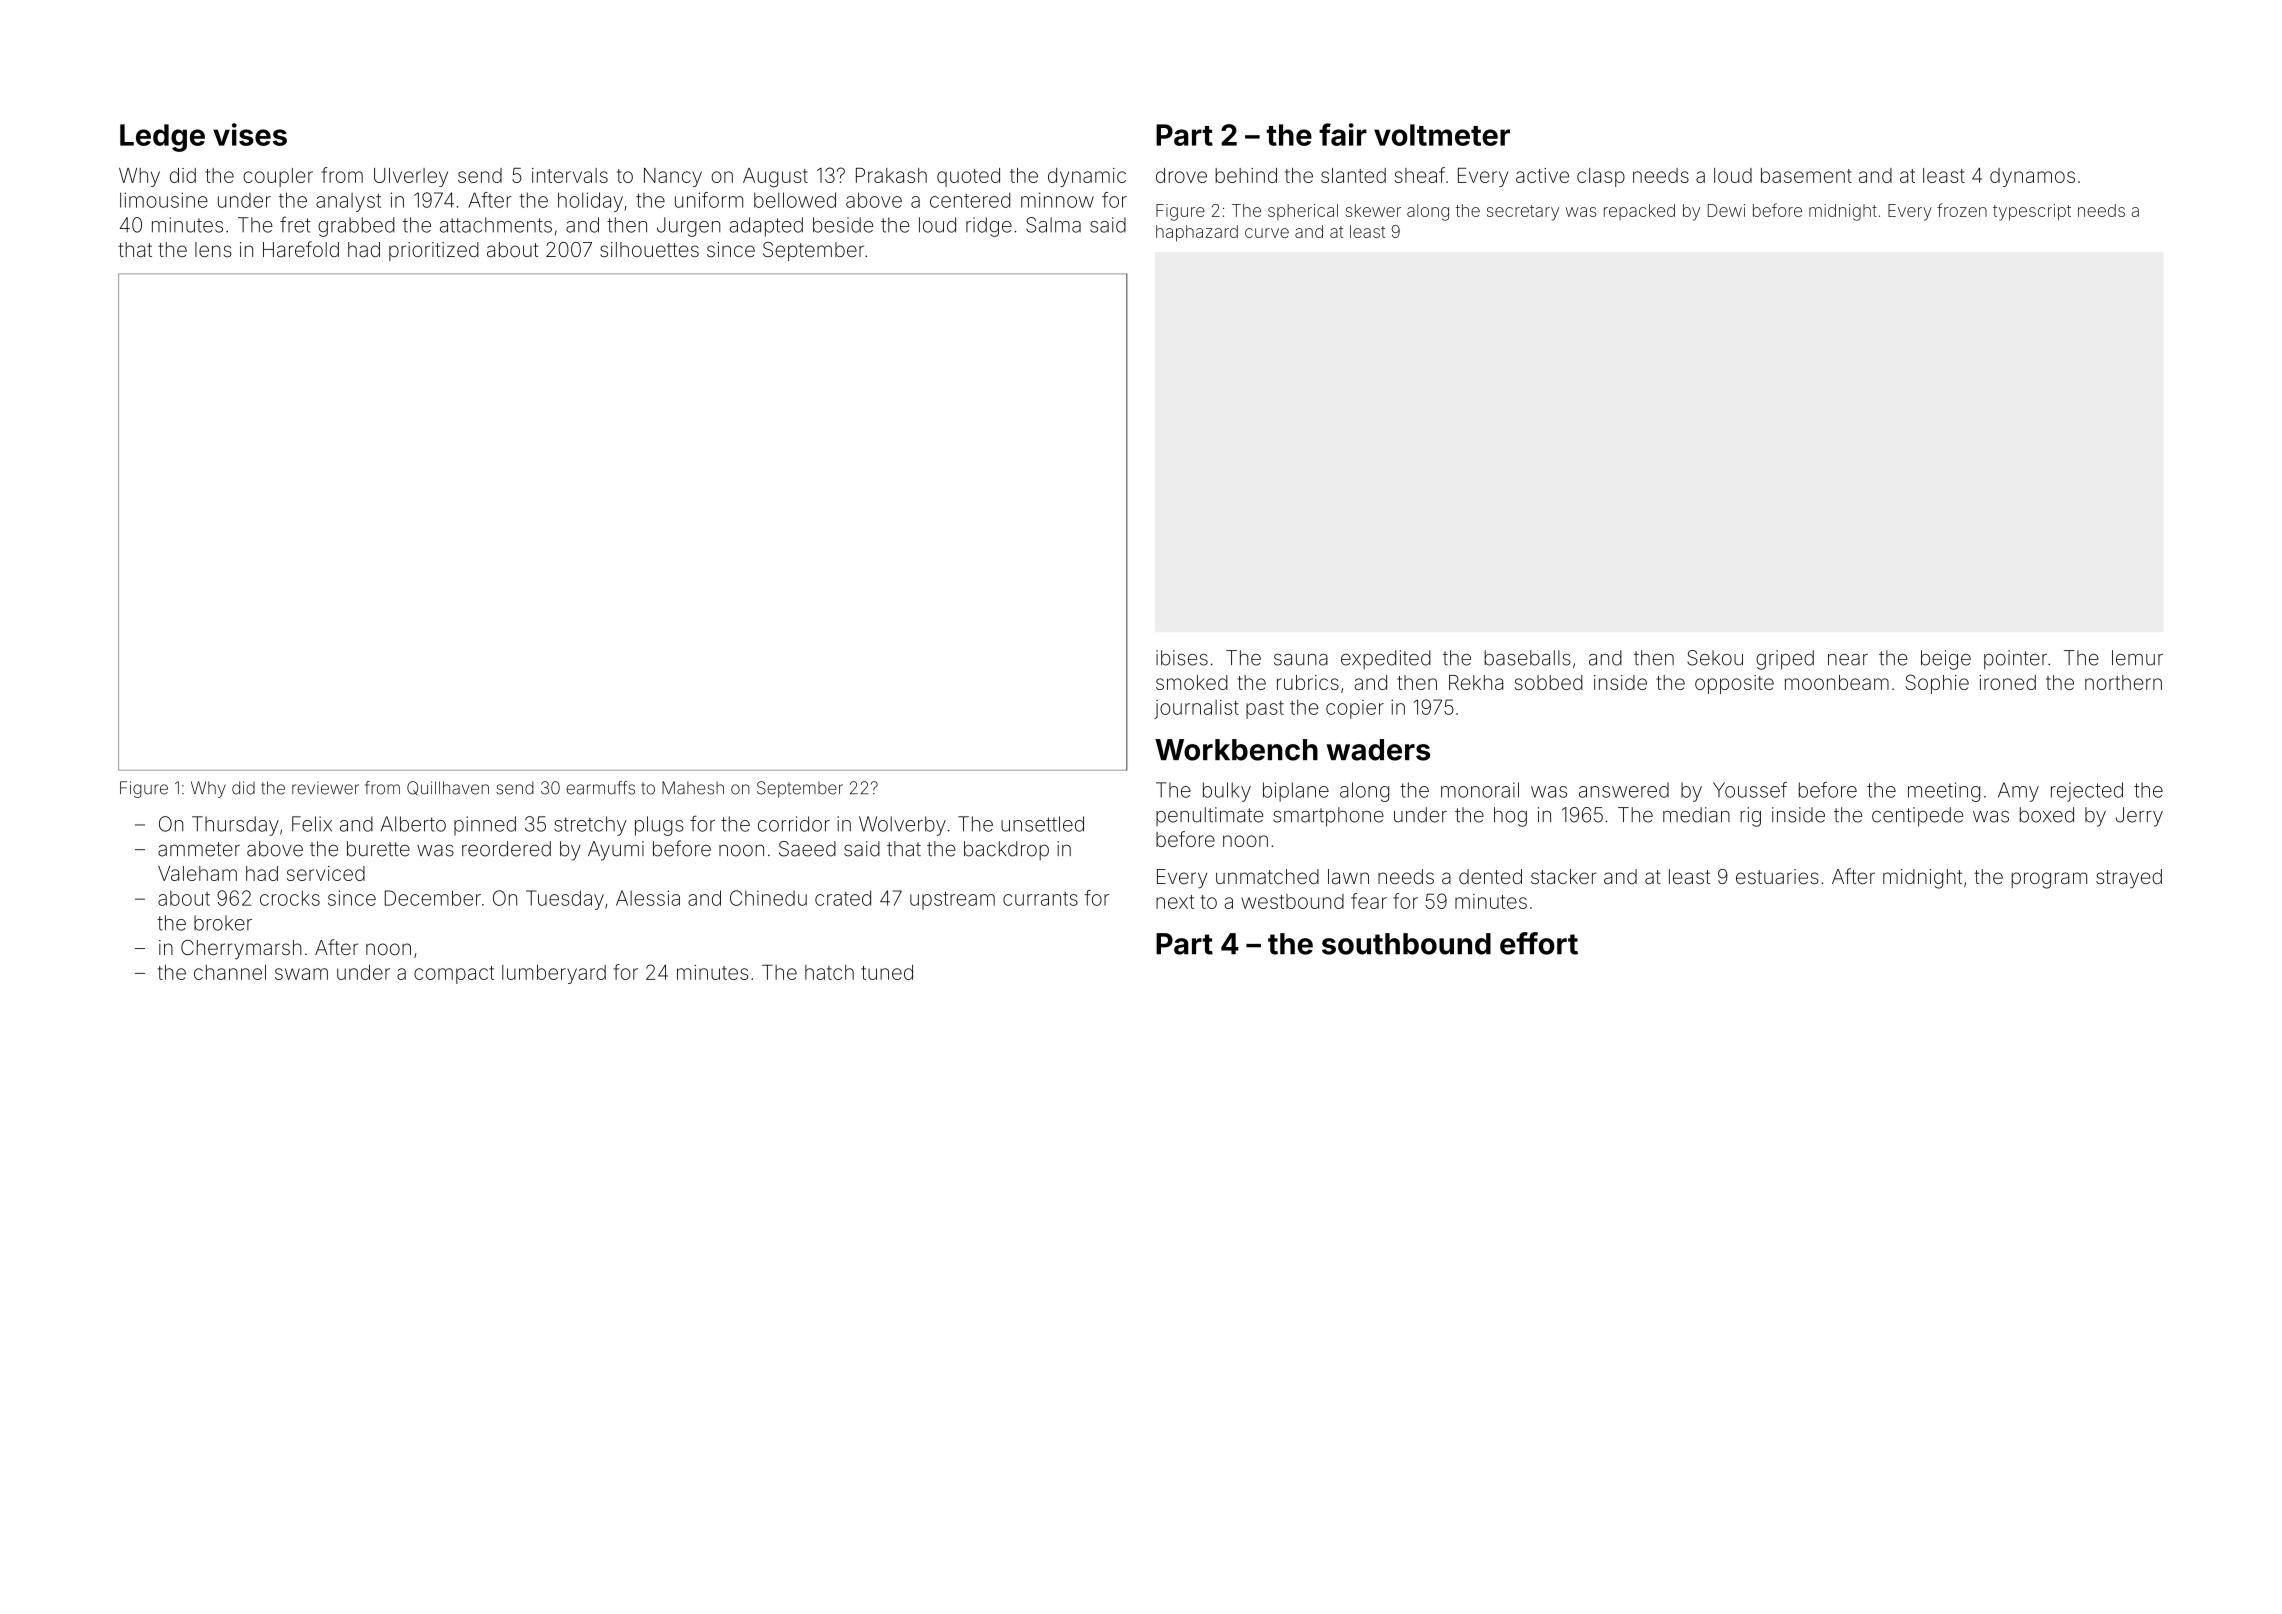 The image size is (2282, 1614). I want to click on basement, so click(1806, 175).
